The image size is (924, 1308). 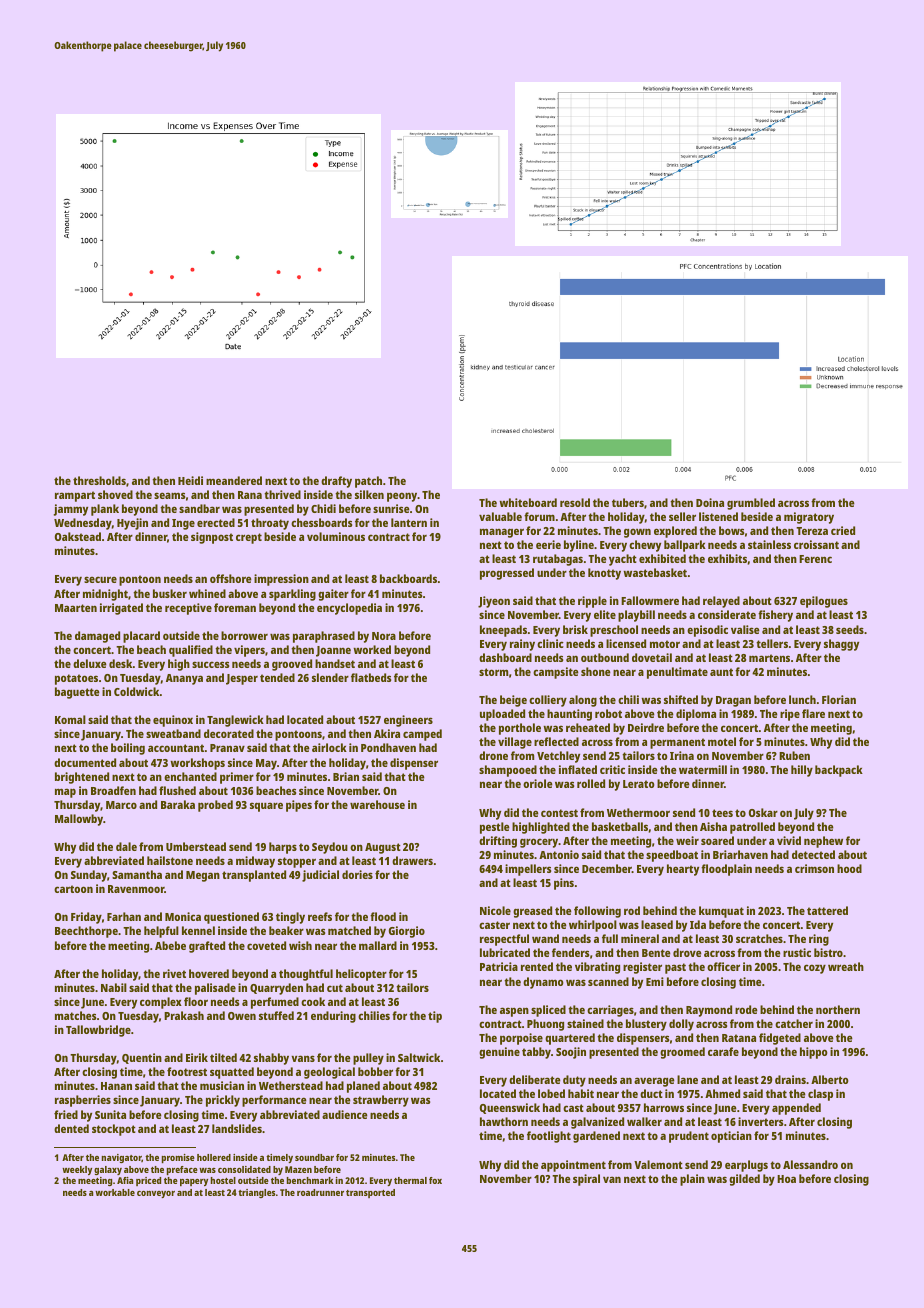 What do you see at coordinates (575, 629) in the screenshot?
I see `brisk` at bounding box center [575, 629].
